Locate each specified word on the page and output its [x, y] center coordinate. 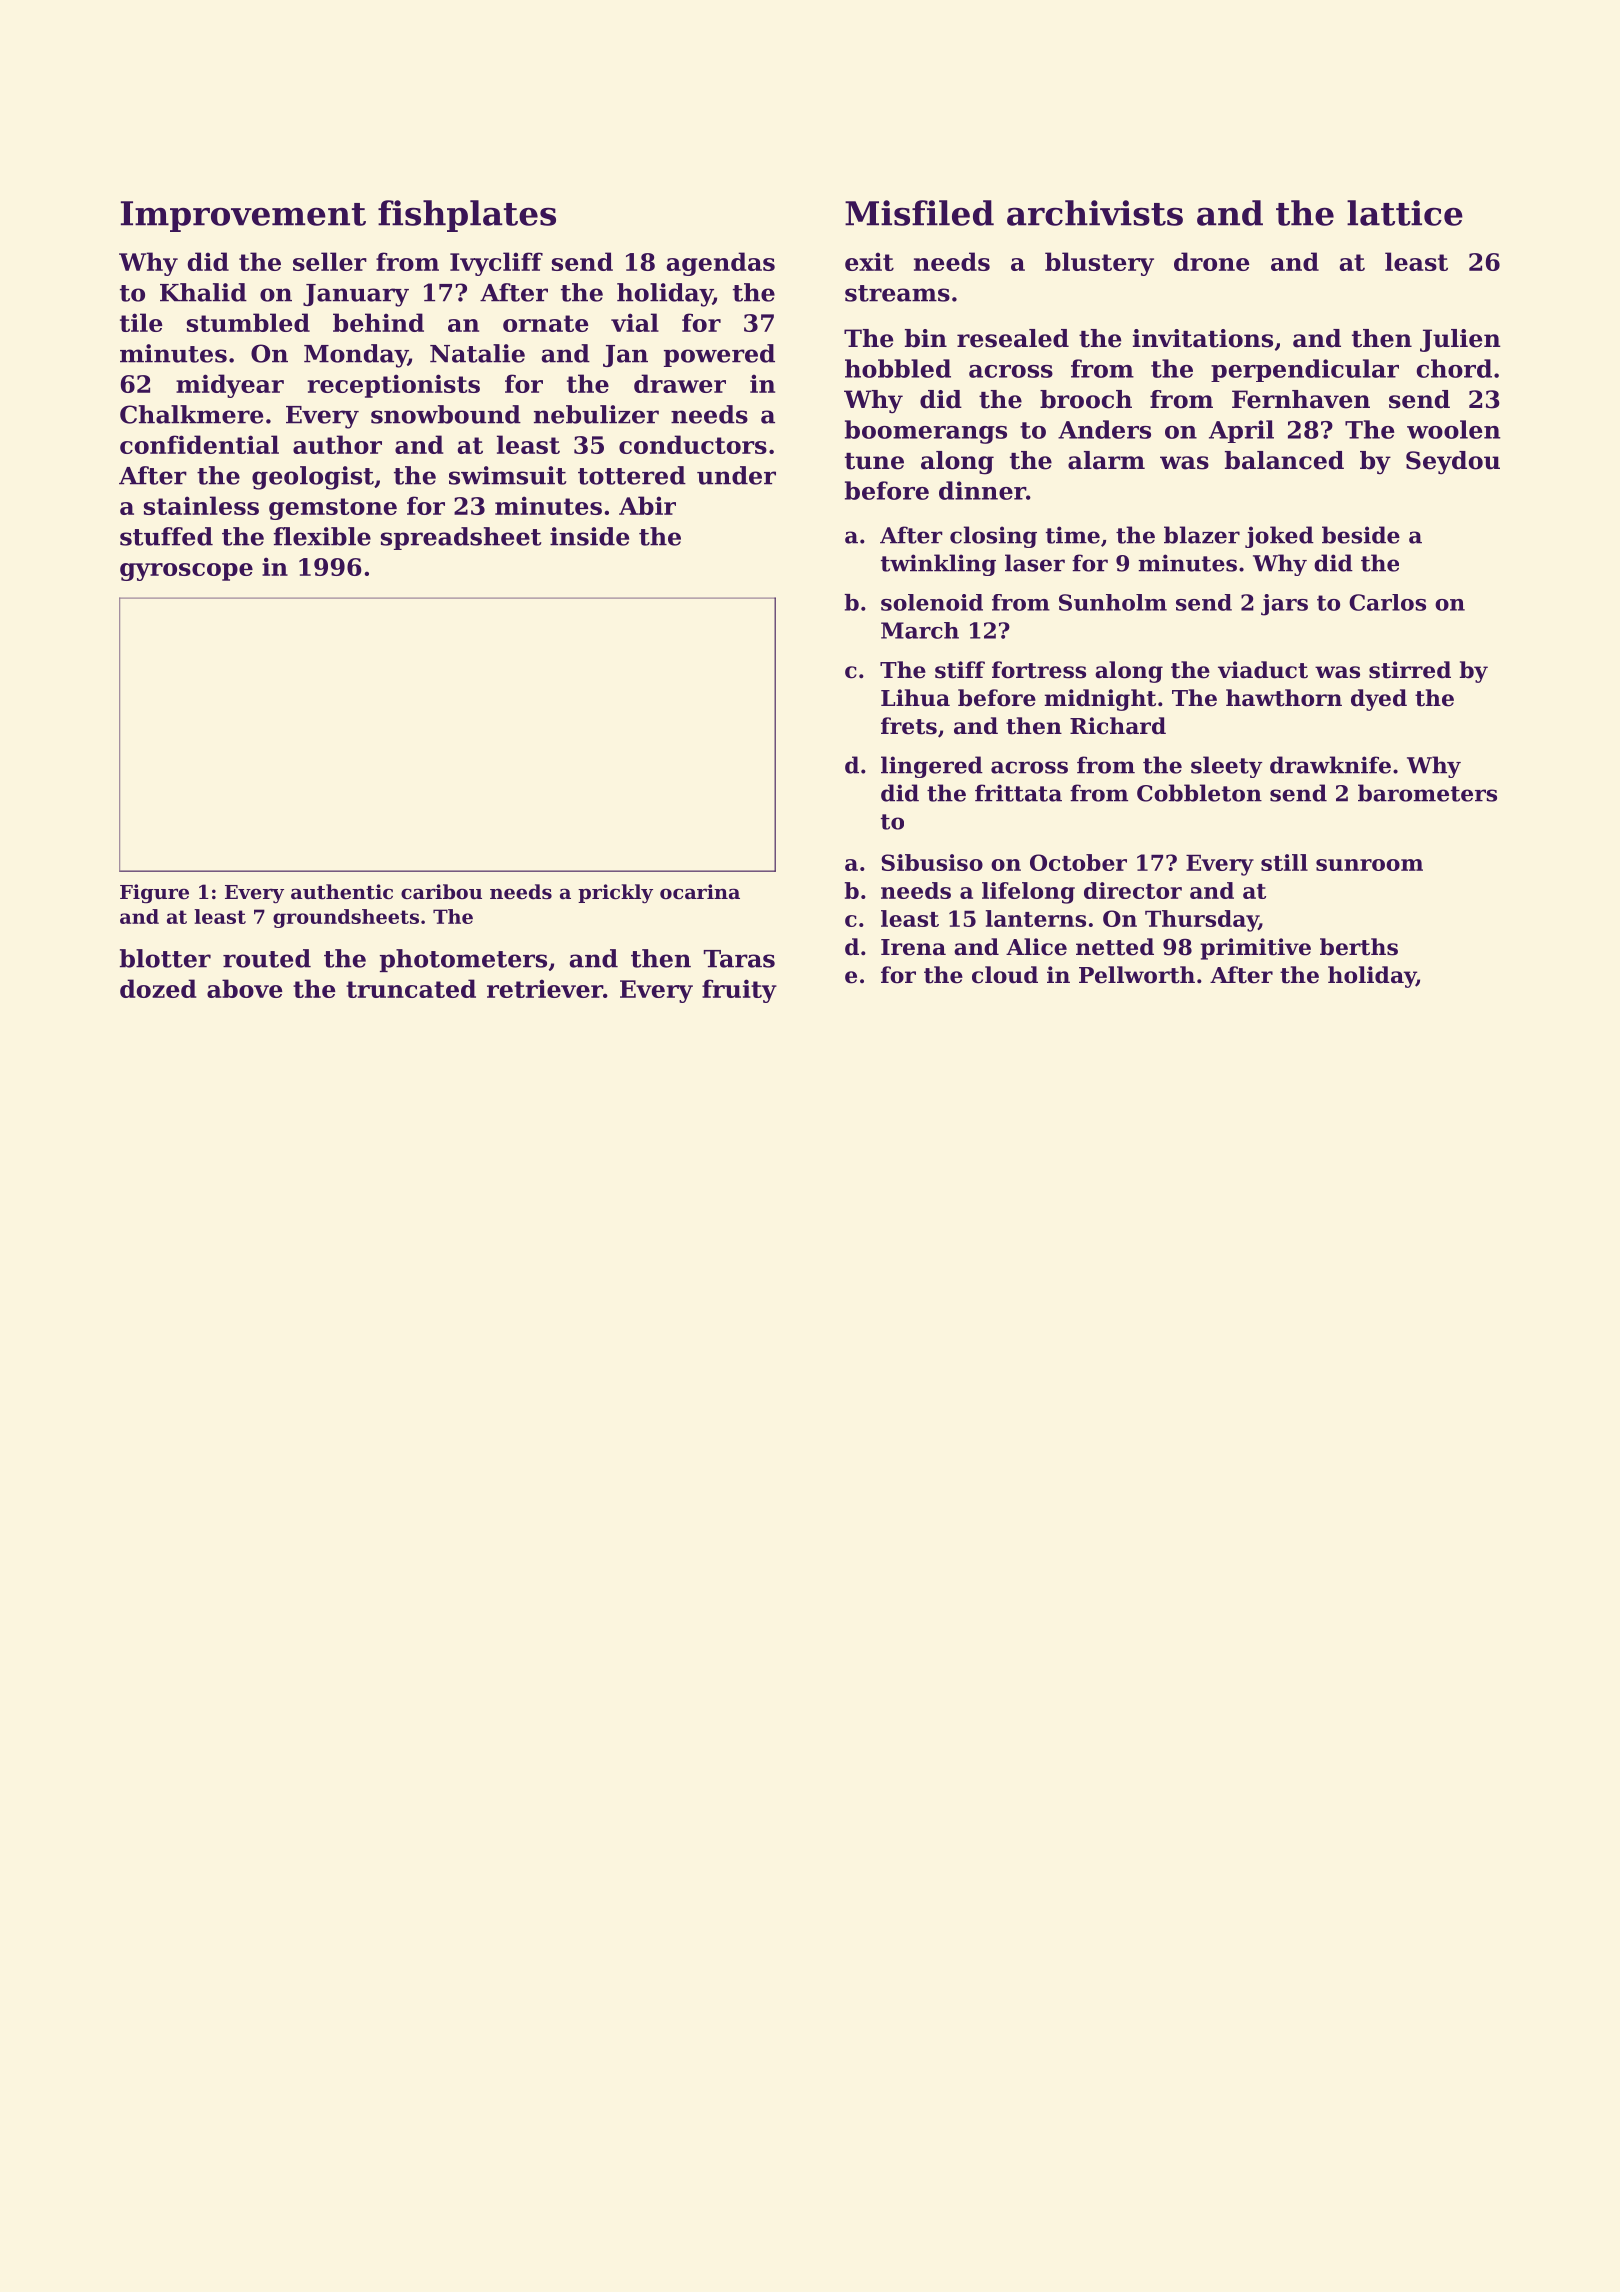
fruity [739, 991]
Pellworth [1137, 975]
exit [869, 261]
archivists [1095, 213]
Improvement [243, 216]
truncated [411, 988]
